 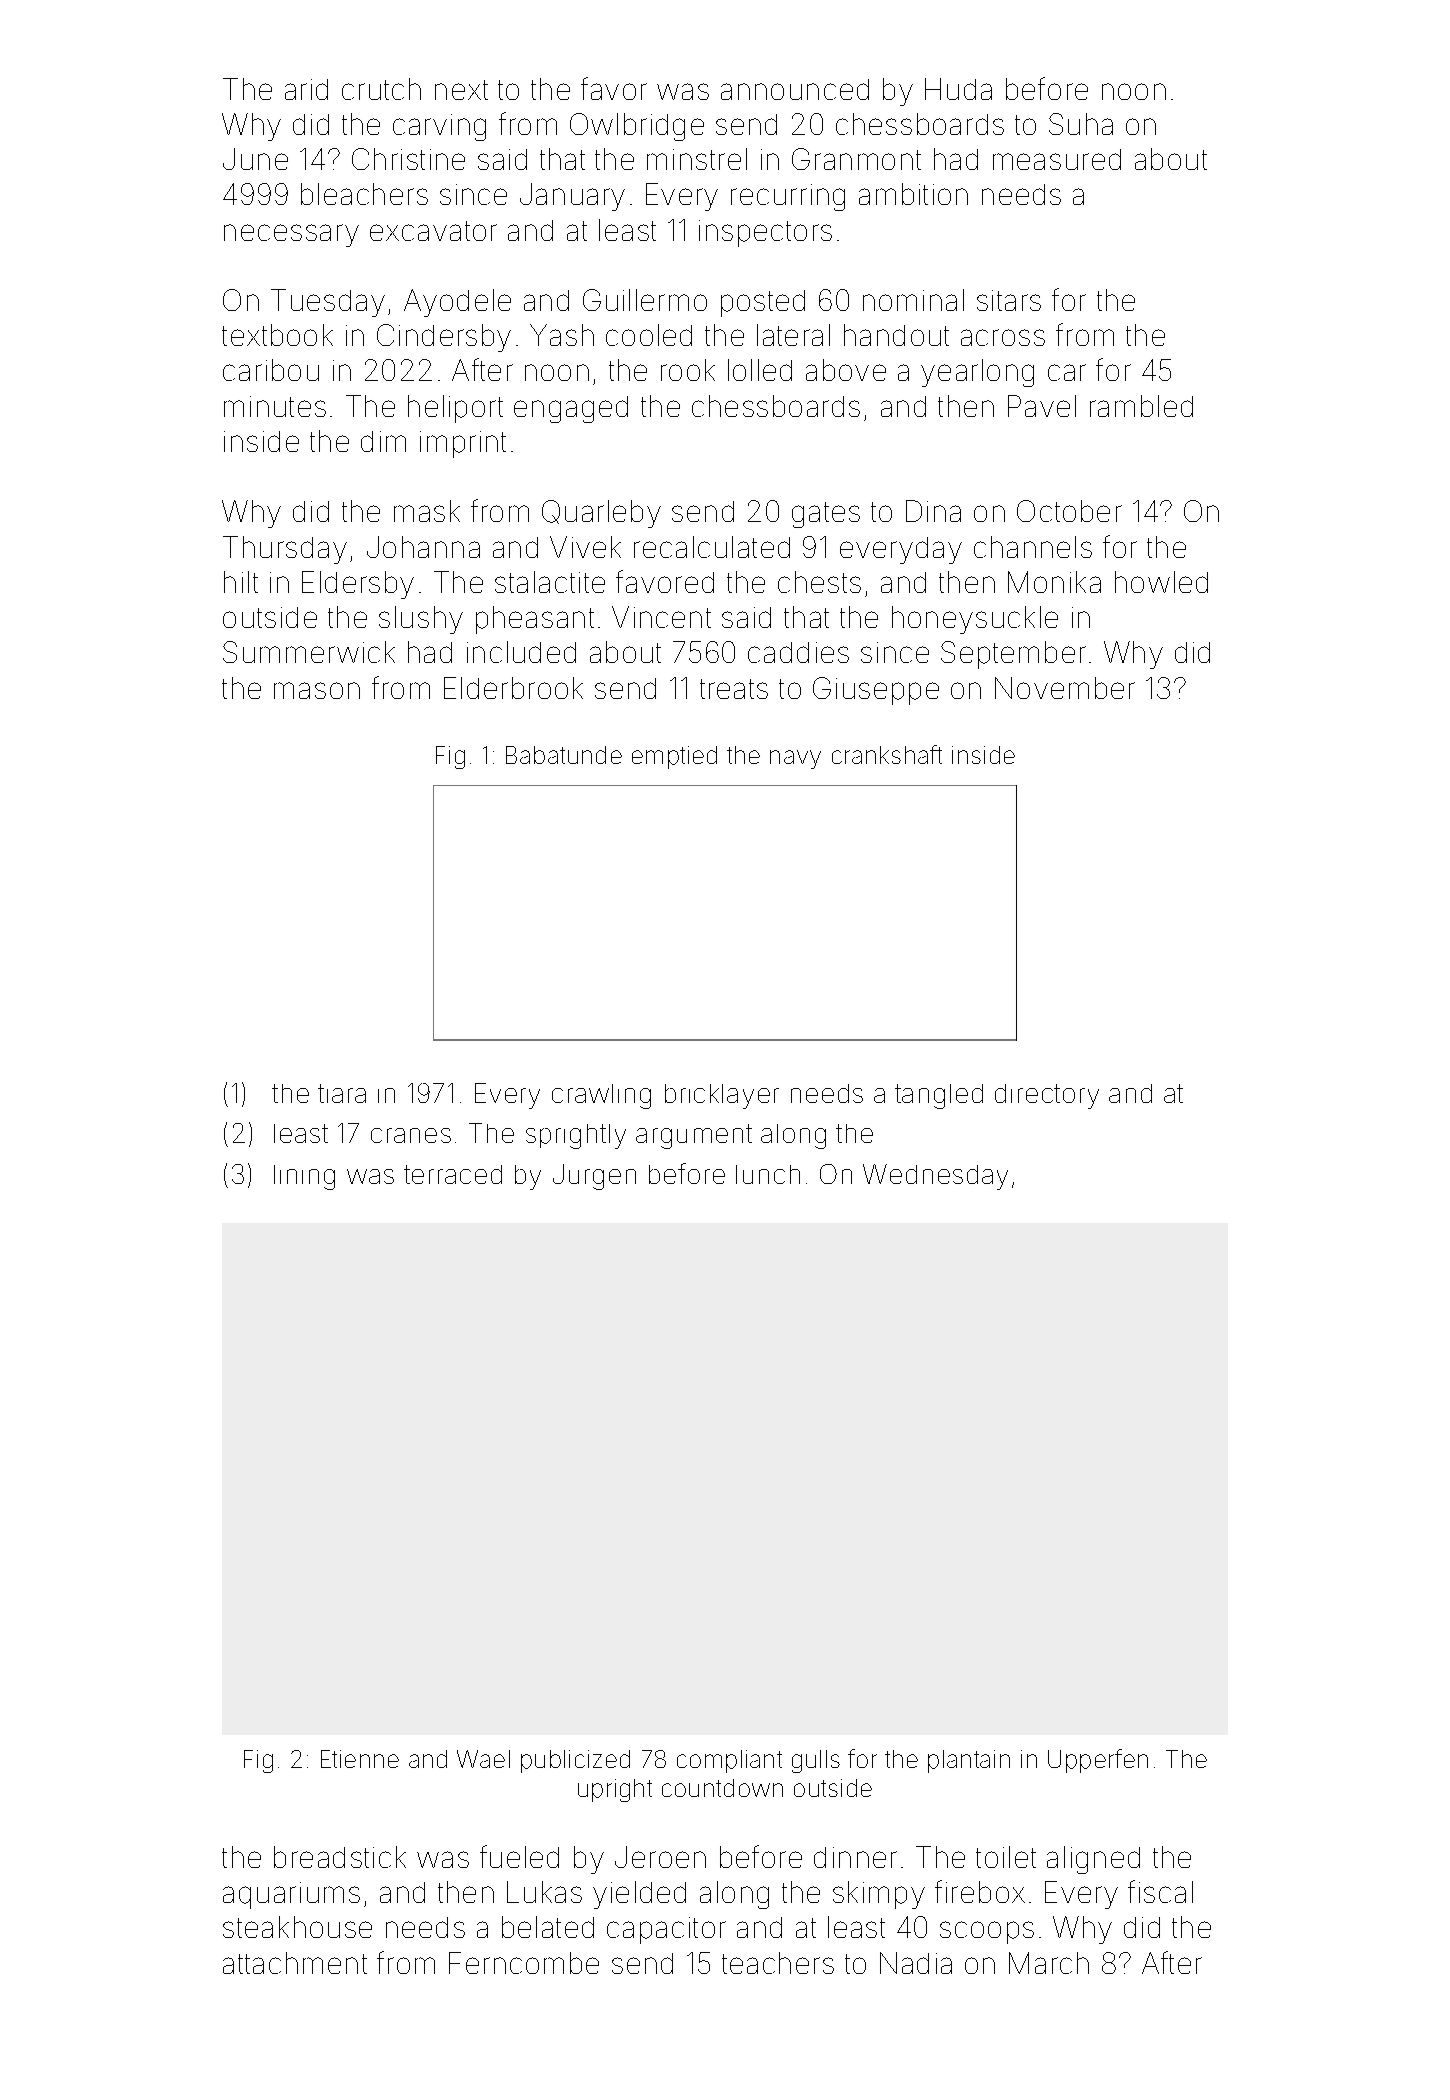 What do you see at coordinates (661, 617) in the screenshot?
I see `Vincent` at bounding box center [661, 617].
